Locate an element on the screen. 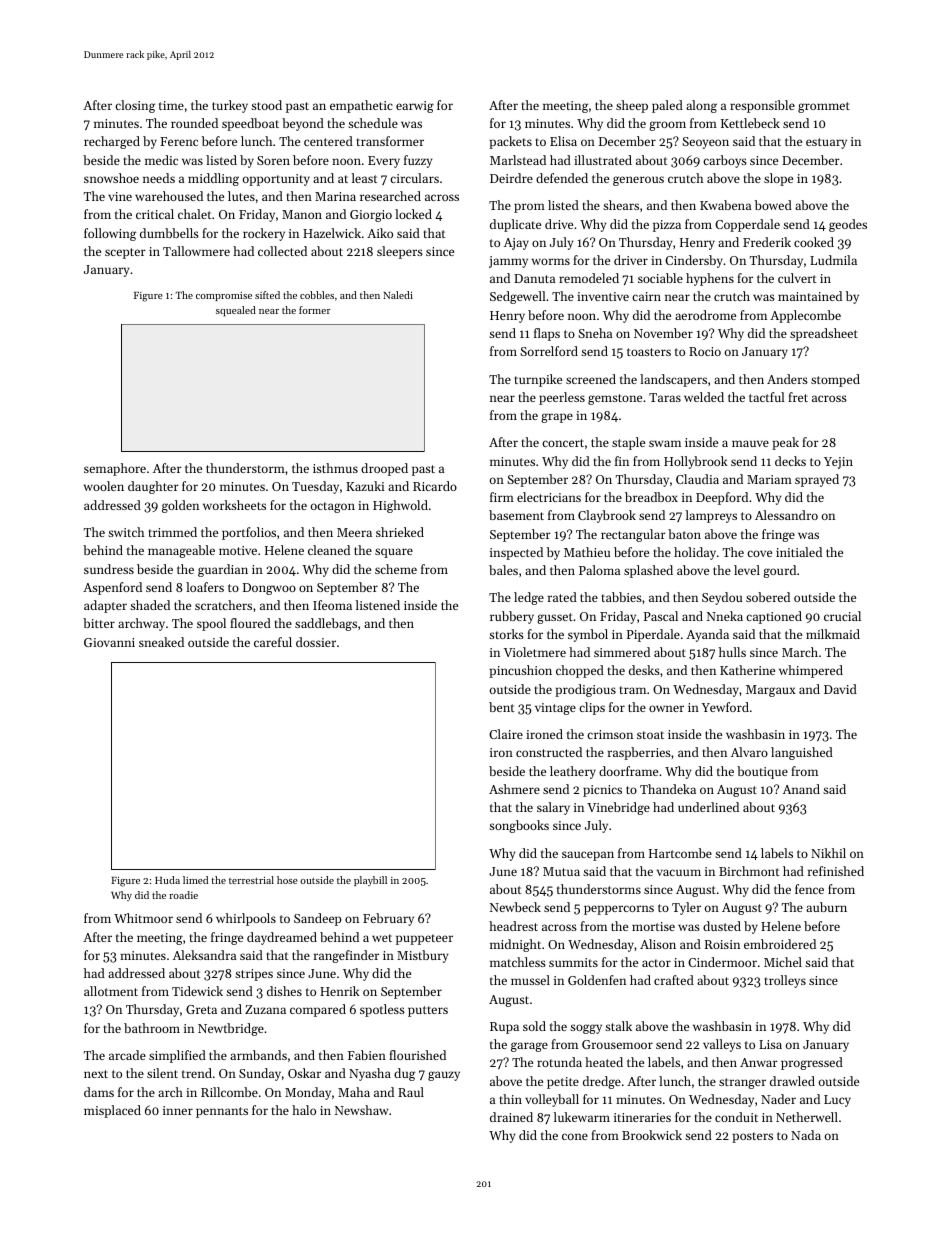  closing is located at coordinates (135, 106).
